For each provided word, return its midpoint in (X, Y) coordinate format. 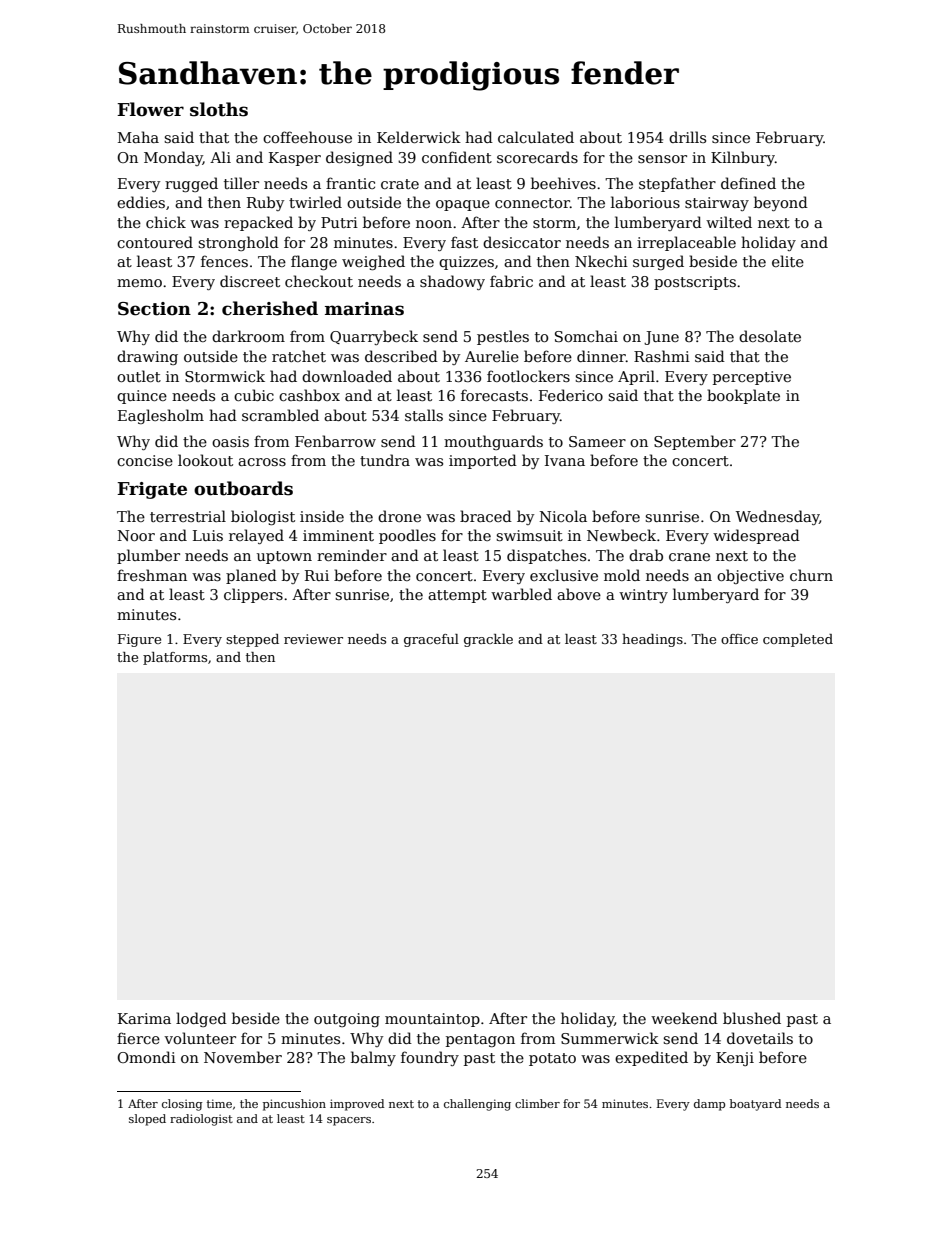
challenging (477, 1105)
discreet (250, 281)
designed (359, 158)
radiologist (201, 1120)
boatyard (755, 1105)
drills (687, 137)
